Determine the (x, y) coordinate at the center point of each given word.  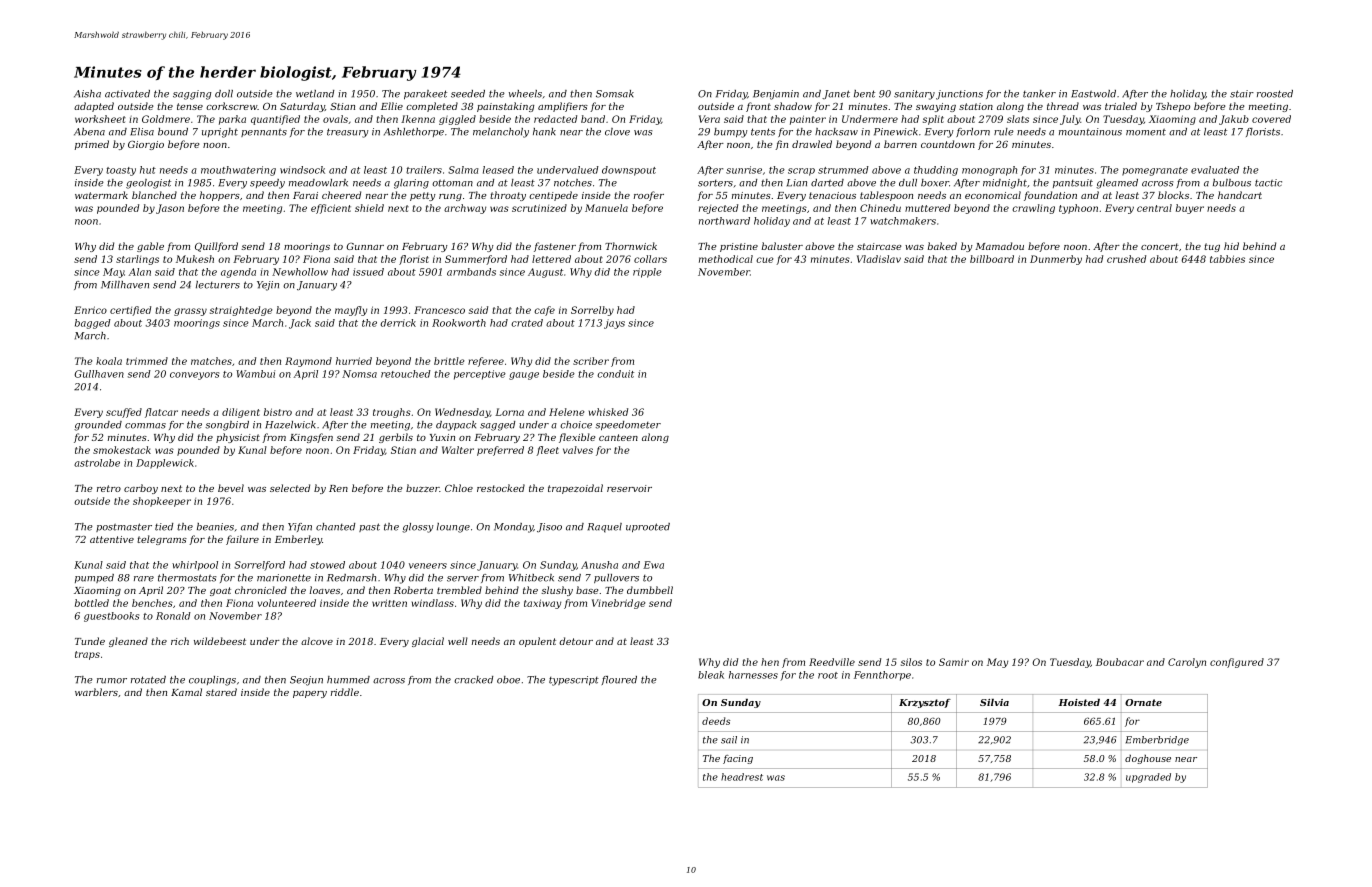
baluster (782, 246)
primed (92, 145)
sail (729, 740)
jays (614, 324)
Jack (300, 324)
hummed (348, 680)
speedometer (628, 425)
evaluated (1215, 170)
